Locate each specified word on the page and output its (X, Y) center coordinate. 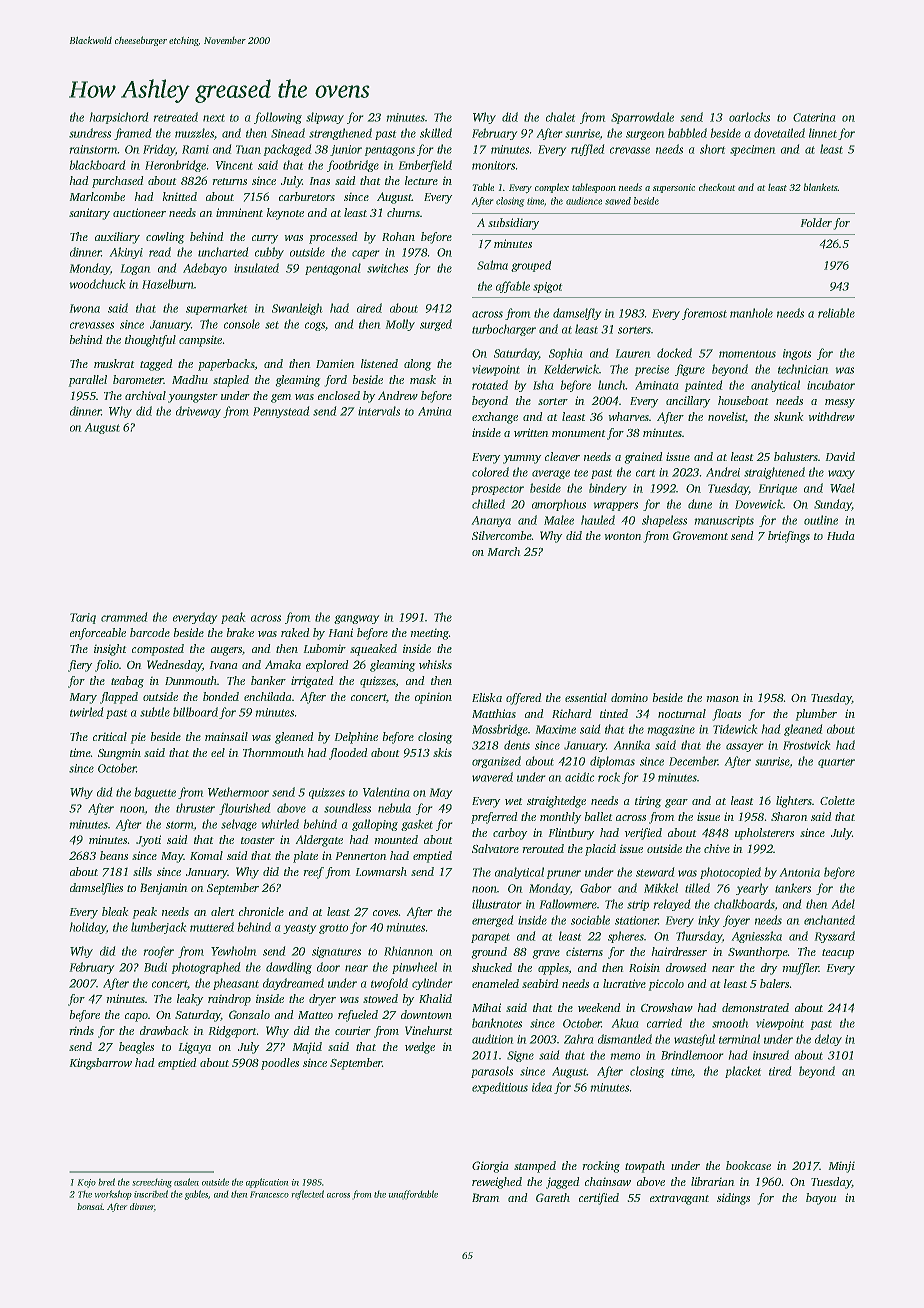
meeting (430, 634)
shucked (492, 967)
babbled (687, 133)
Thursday (699, 937)
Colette (837, 800)
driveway (198, 412)
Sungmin (119, 754)
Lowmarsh (381, 871)
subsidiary (513, 224)
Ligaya (195, 1048)
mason (723, 699)
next (214, 118)
